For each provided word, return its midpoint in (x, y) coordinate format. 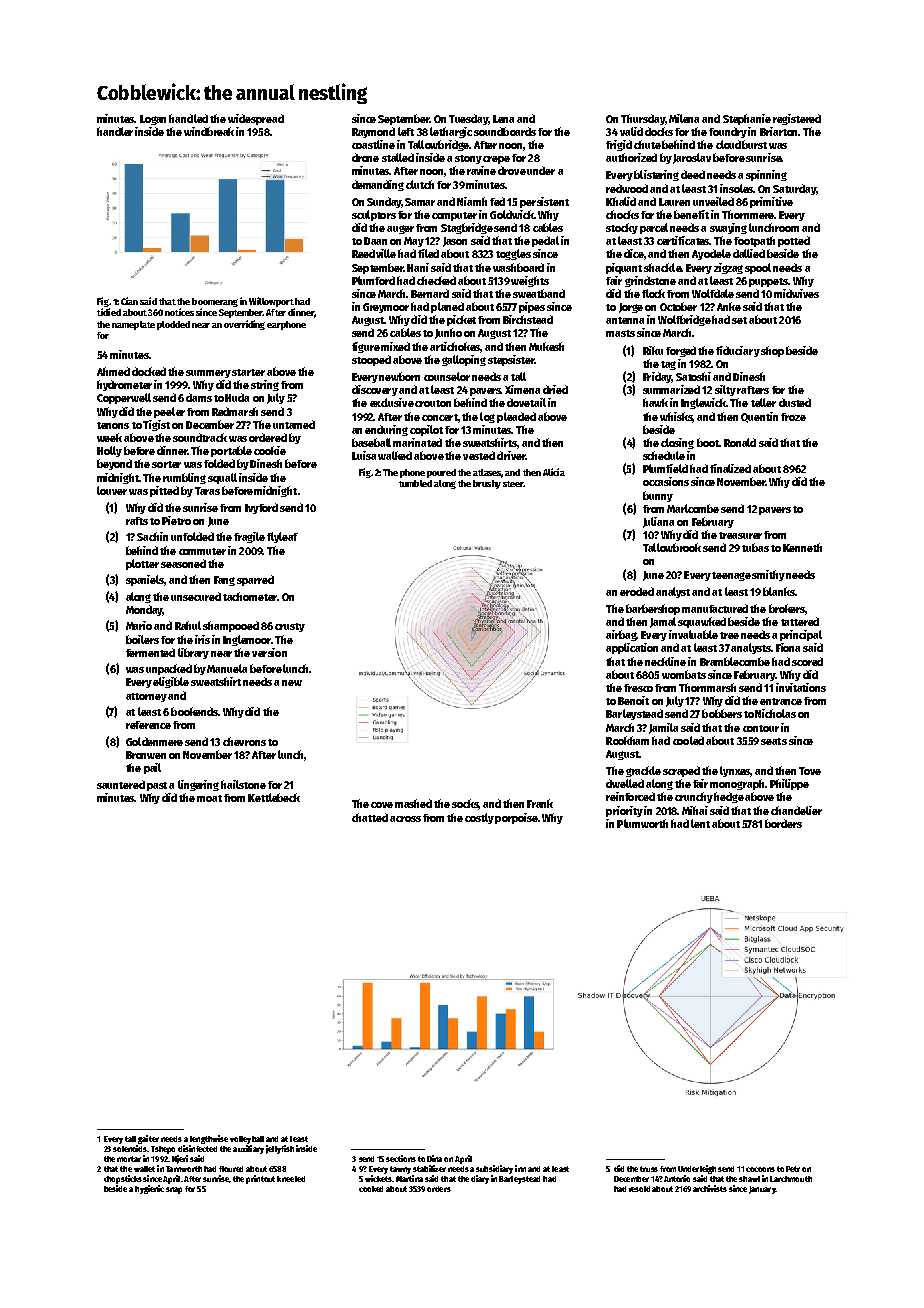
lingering (198, 785)
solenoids (130, 1148)
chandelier (796, 810)
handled (188, 118)
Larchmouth (791, 1179)
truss (649, 1169)
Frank (540, 803)
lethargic (451, 132)
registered (797, 119)
